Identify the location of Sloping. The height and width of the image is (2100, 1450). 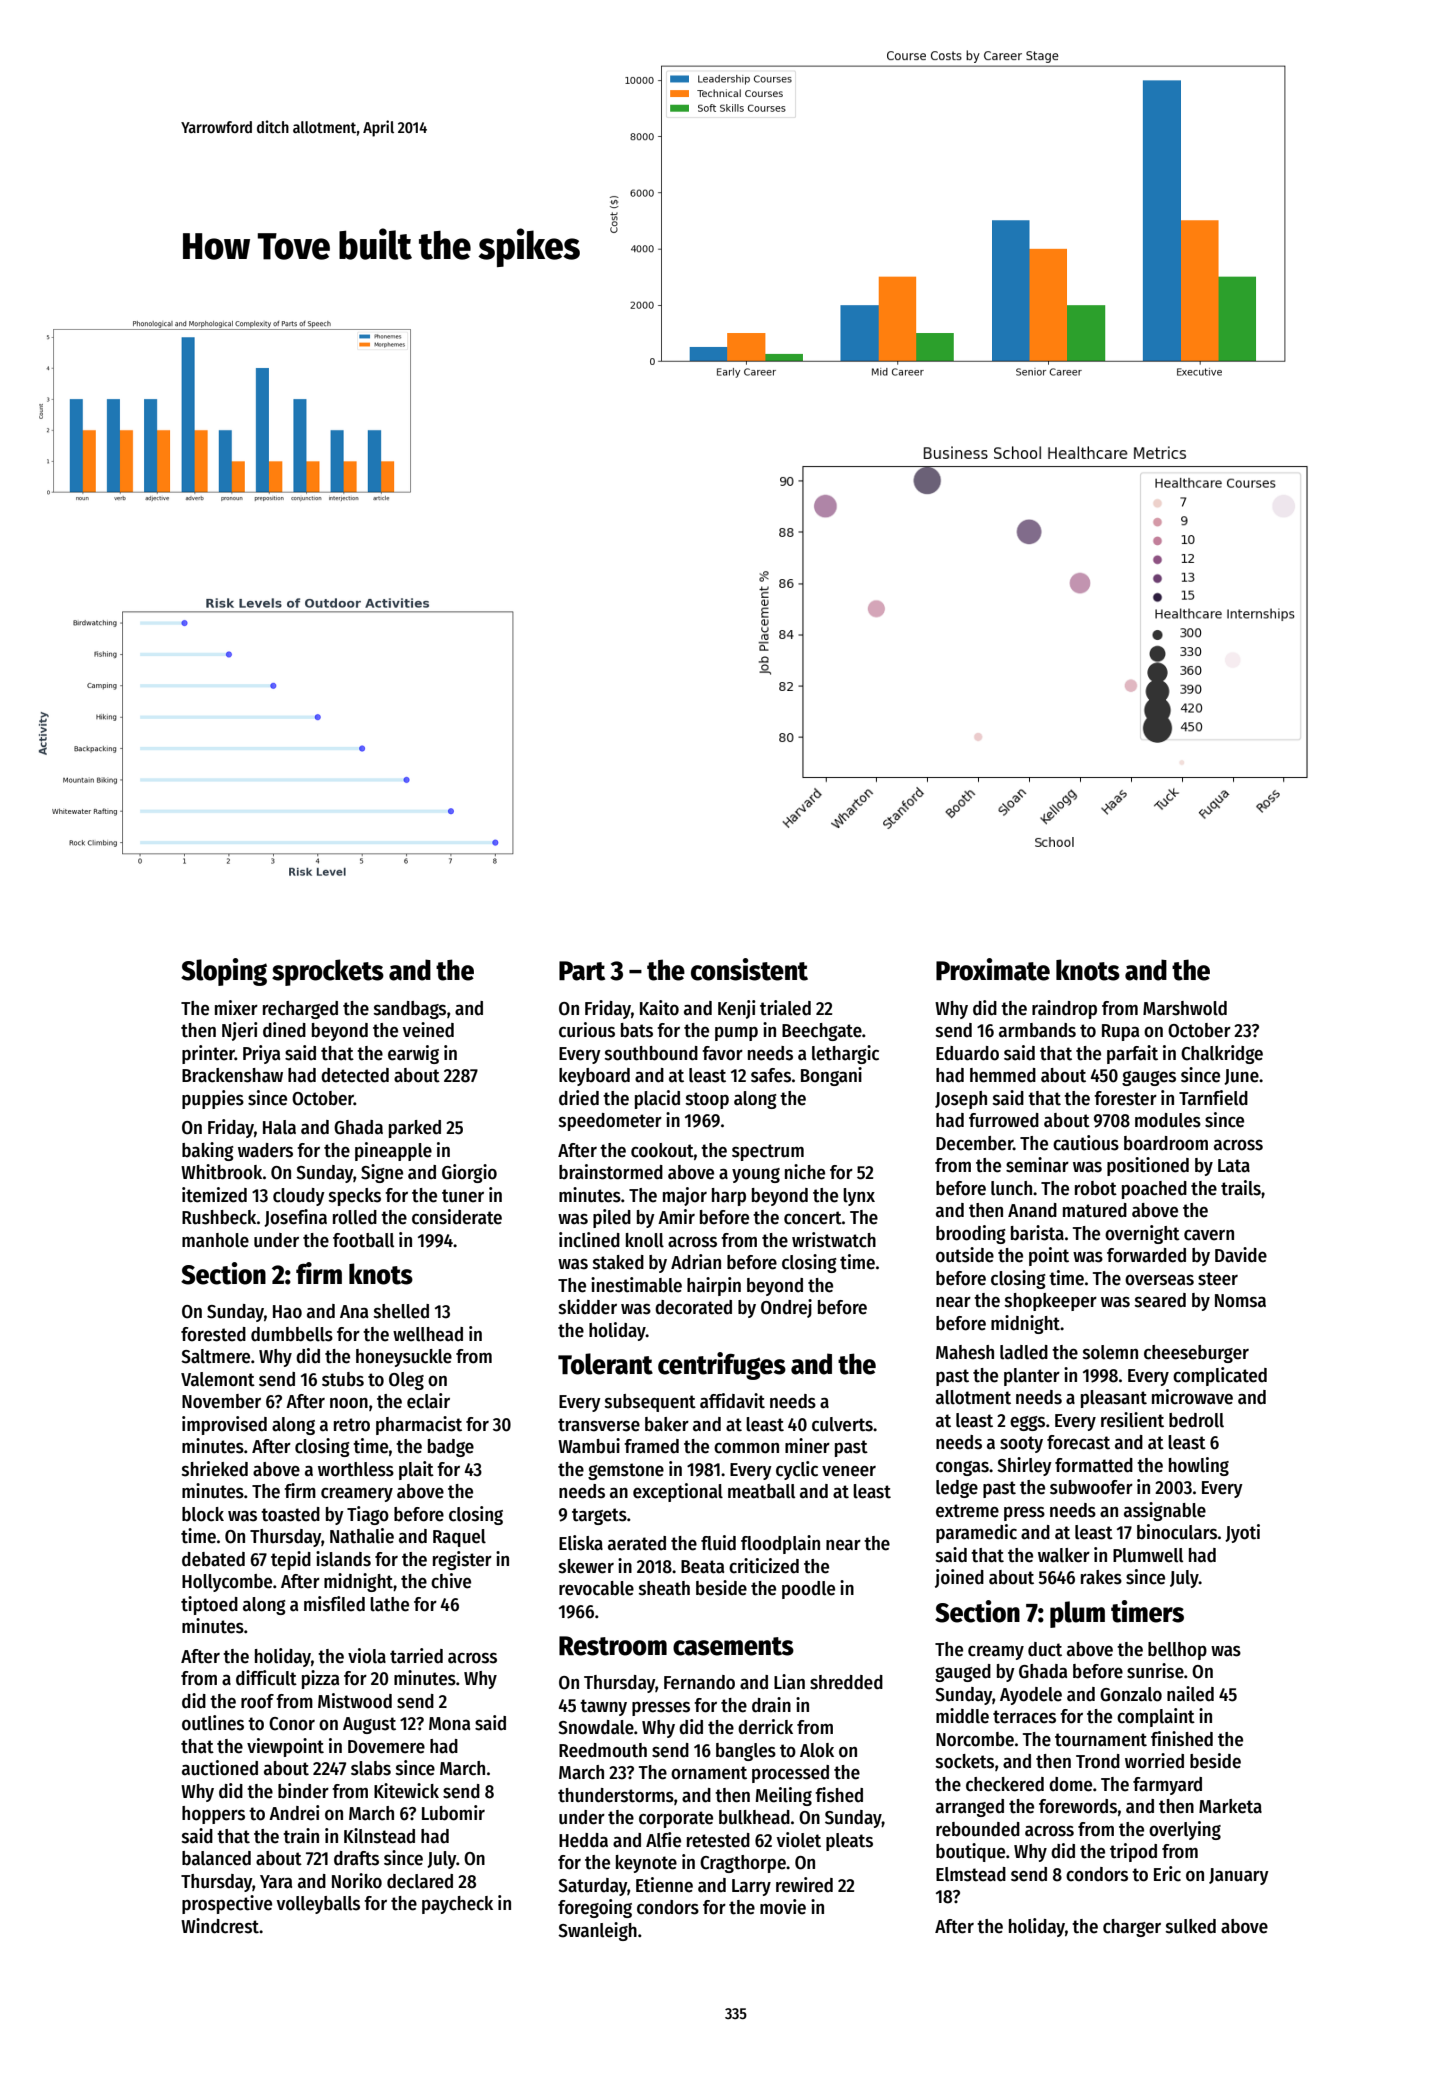
(224, 972).
